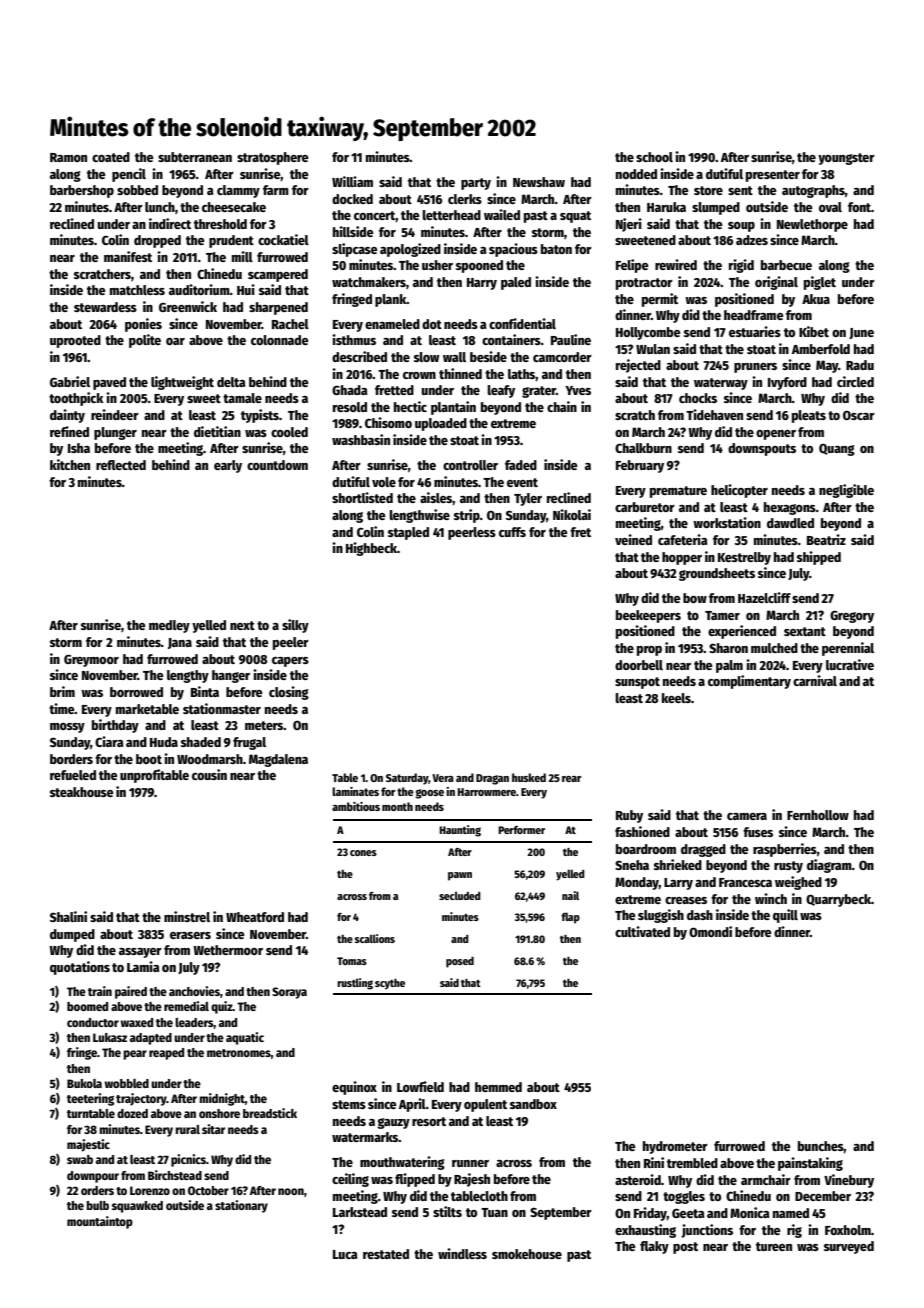 This page has width=924, height=1308. Describe the element at coordinates (295, 626) in the page. I see `silky` at that location.
